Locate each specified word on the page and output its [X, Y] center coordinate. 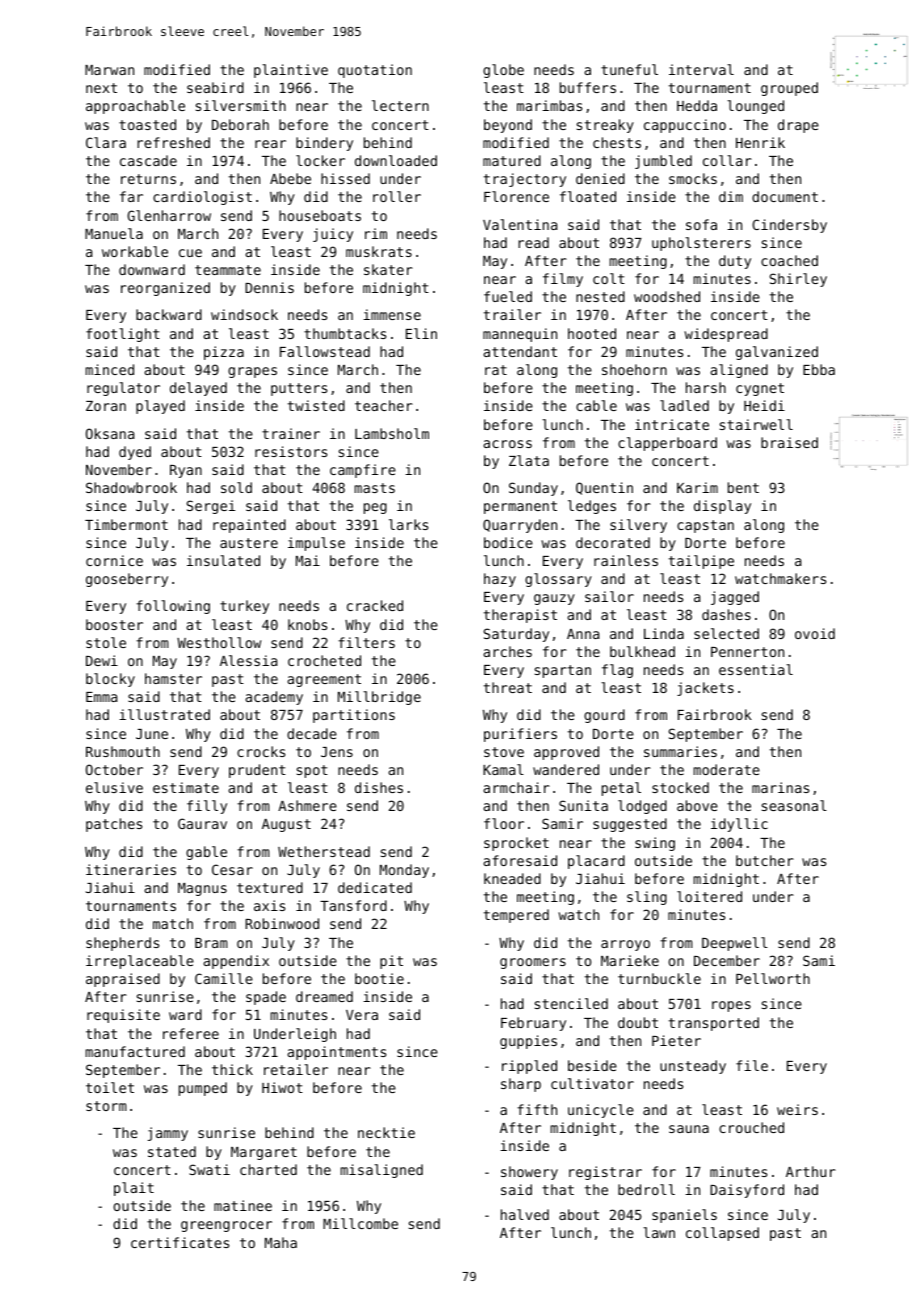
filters [366, 642]
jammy [168, 1134]
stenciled [571, 1003]
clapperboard [667, 444]
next [101, 88]
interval [701, 69]
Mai [308, 560]
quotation [375, 71]
